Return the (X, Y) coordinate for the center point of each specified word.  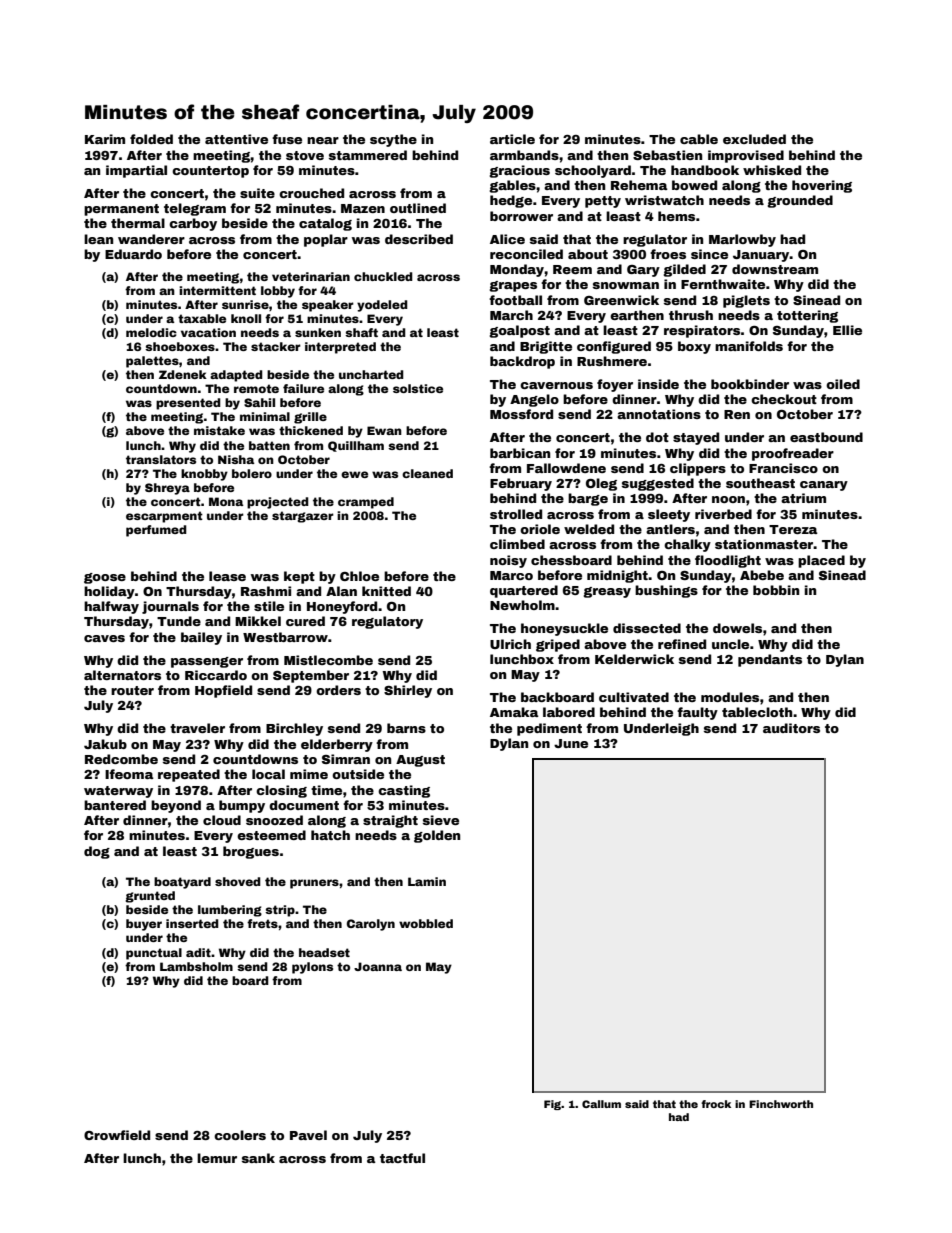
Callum (601, 1104)
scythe (393, 140)
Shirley (408, 691)
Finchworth (781, 1104)
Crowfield (117, 1135)
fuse (287, 139)
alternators (122, 675)
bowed (694, 185)
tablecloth (757, 712)
